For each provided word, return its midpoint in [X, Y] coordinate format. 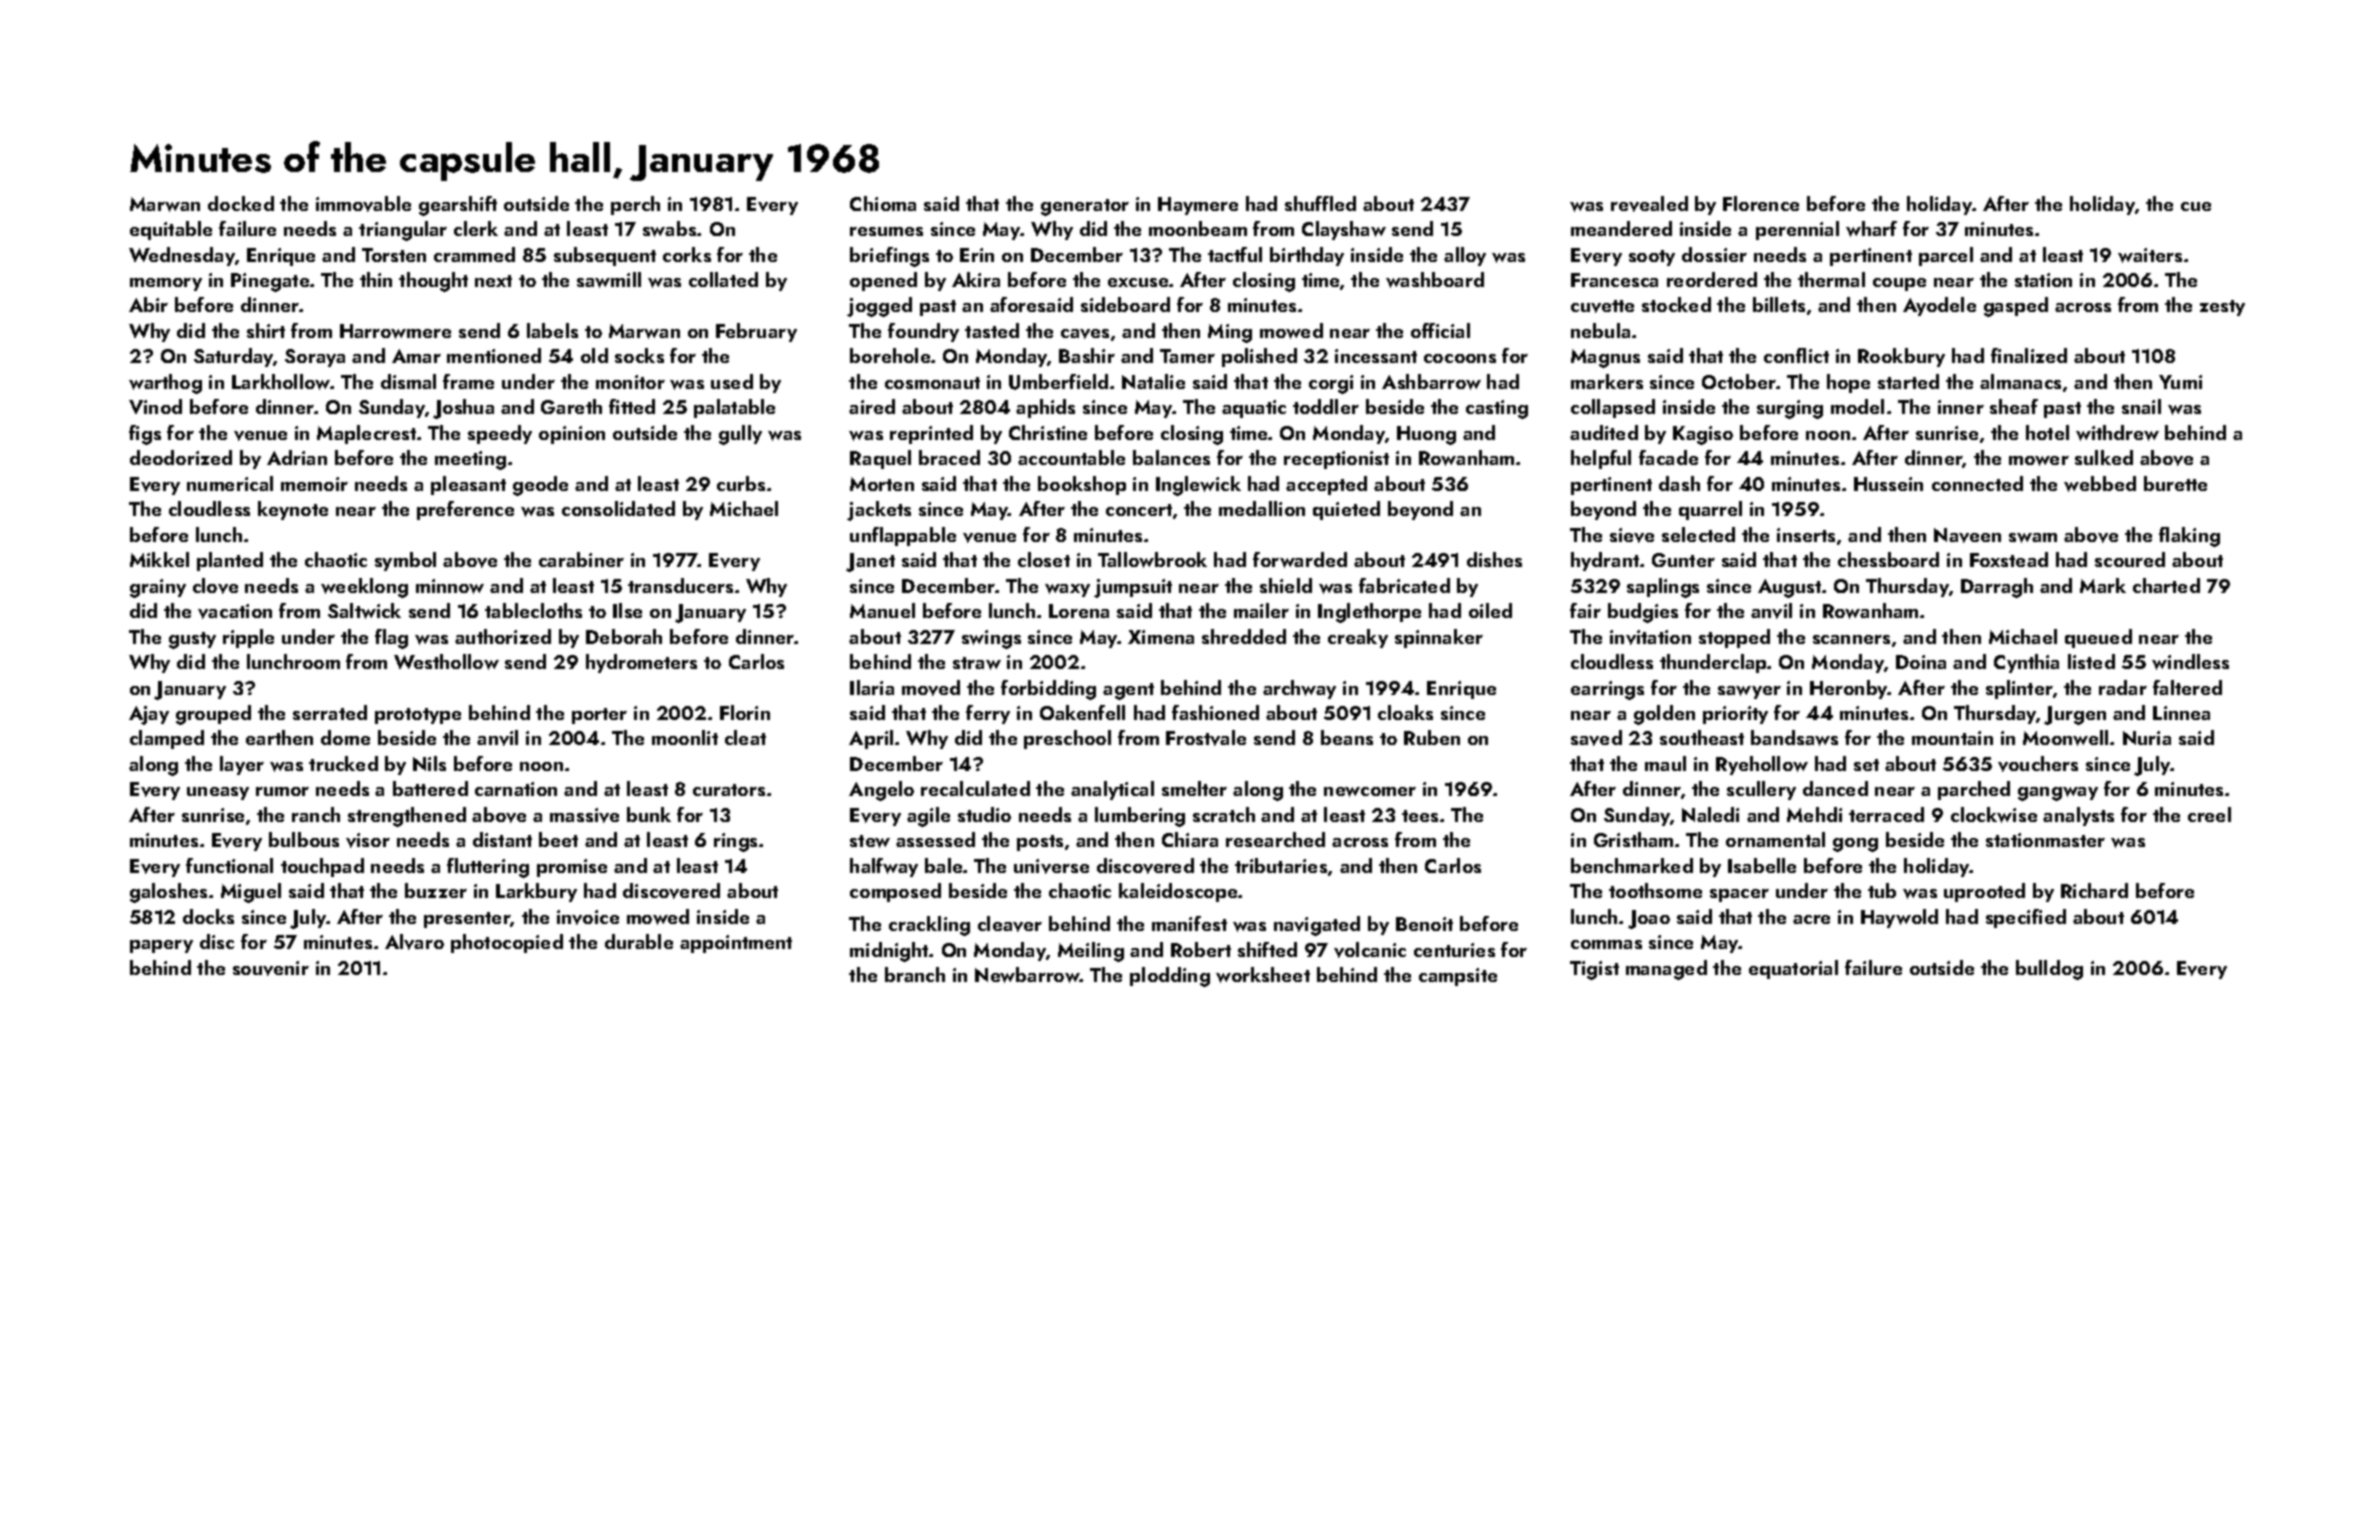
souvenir [271, 968]
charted [2166, 585]
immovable [363, 204]
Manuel [882, 610]
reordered [1712, 279]
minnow [450, 586]
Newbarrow [1027, 975]
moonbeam [1198, 228]
